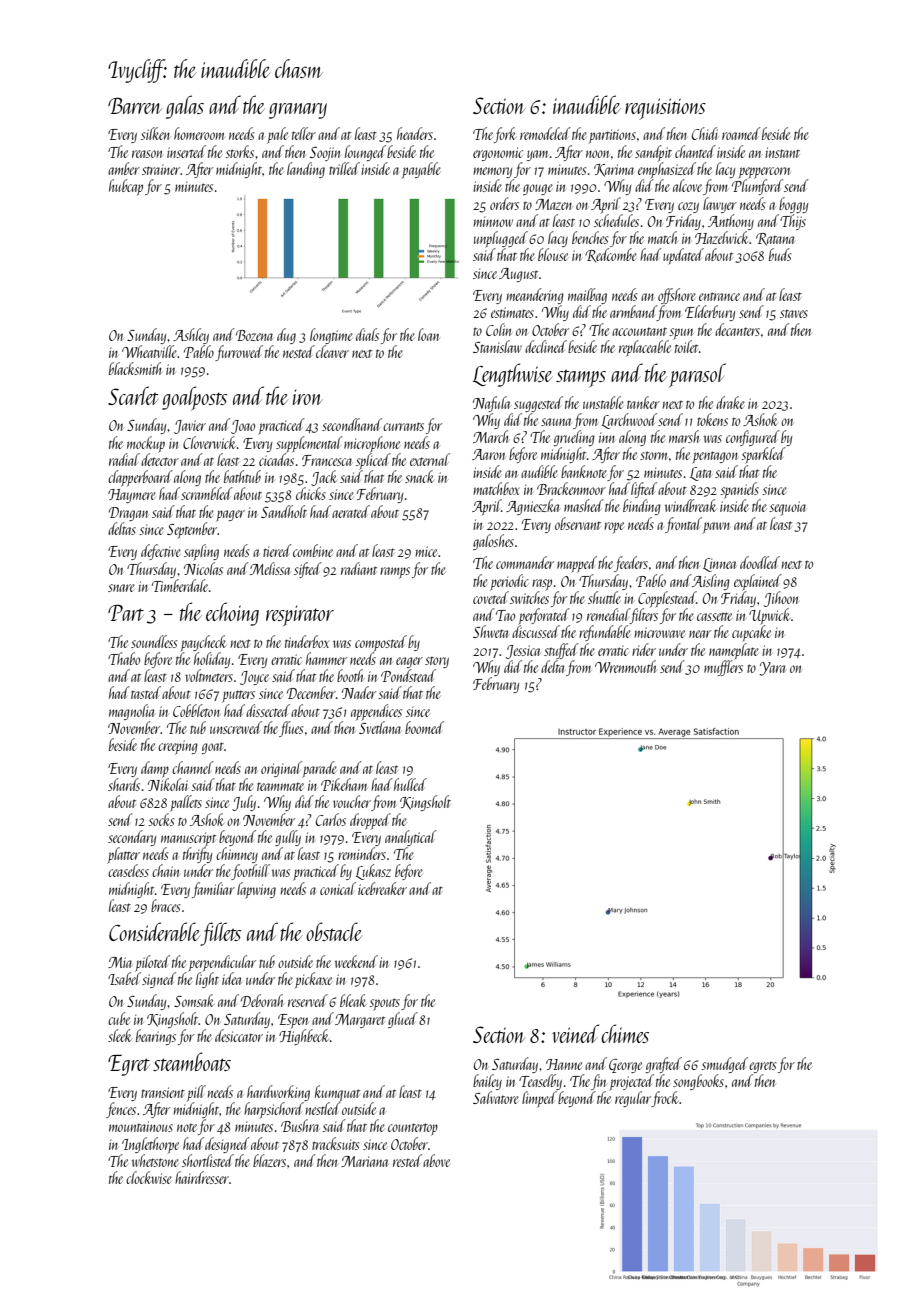 The width and height of the screenshot is (924, 1308). I want to click on Wheatville, so click(150, 351).
